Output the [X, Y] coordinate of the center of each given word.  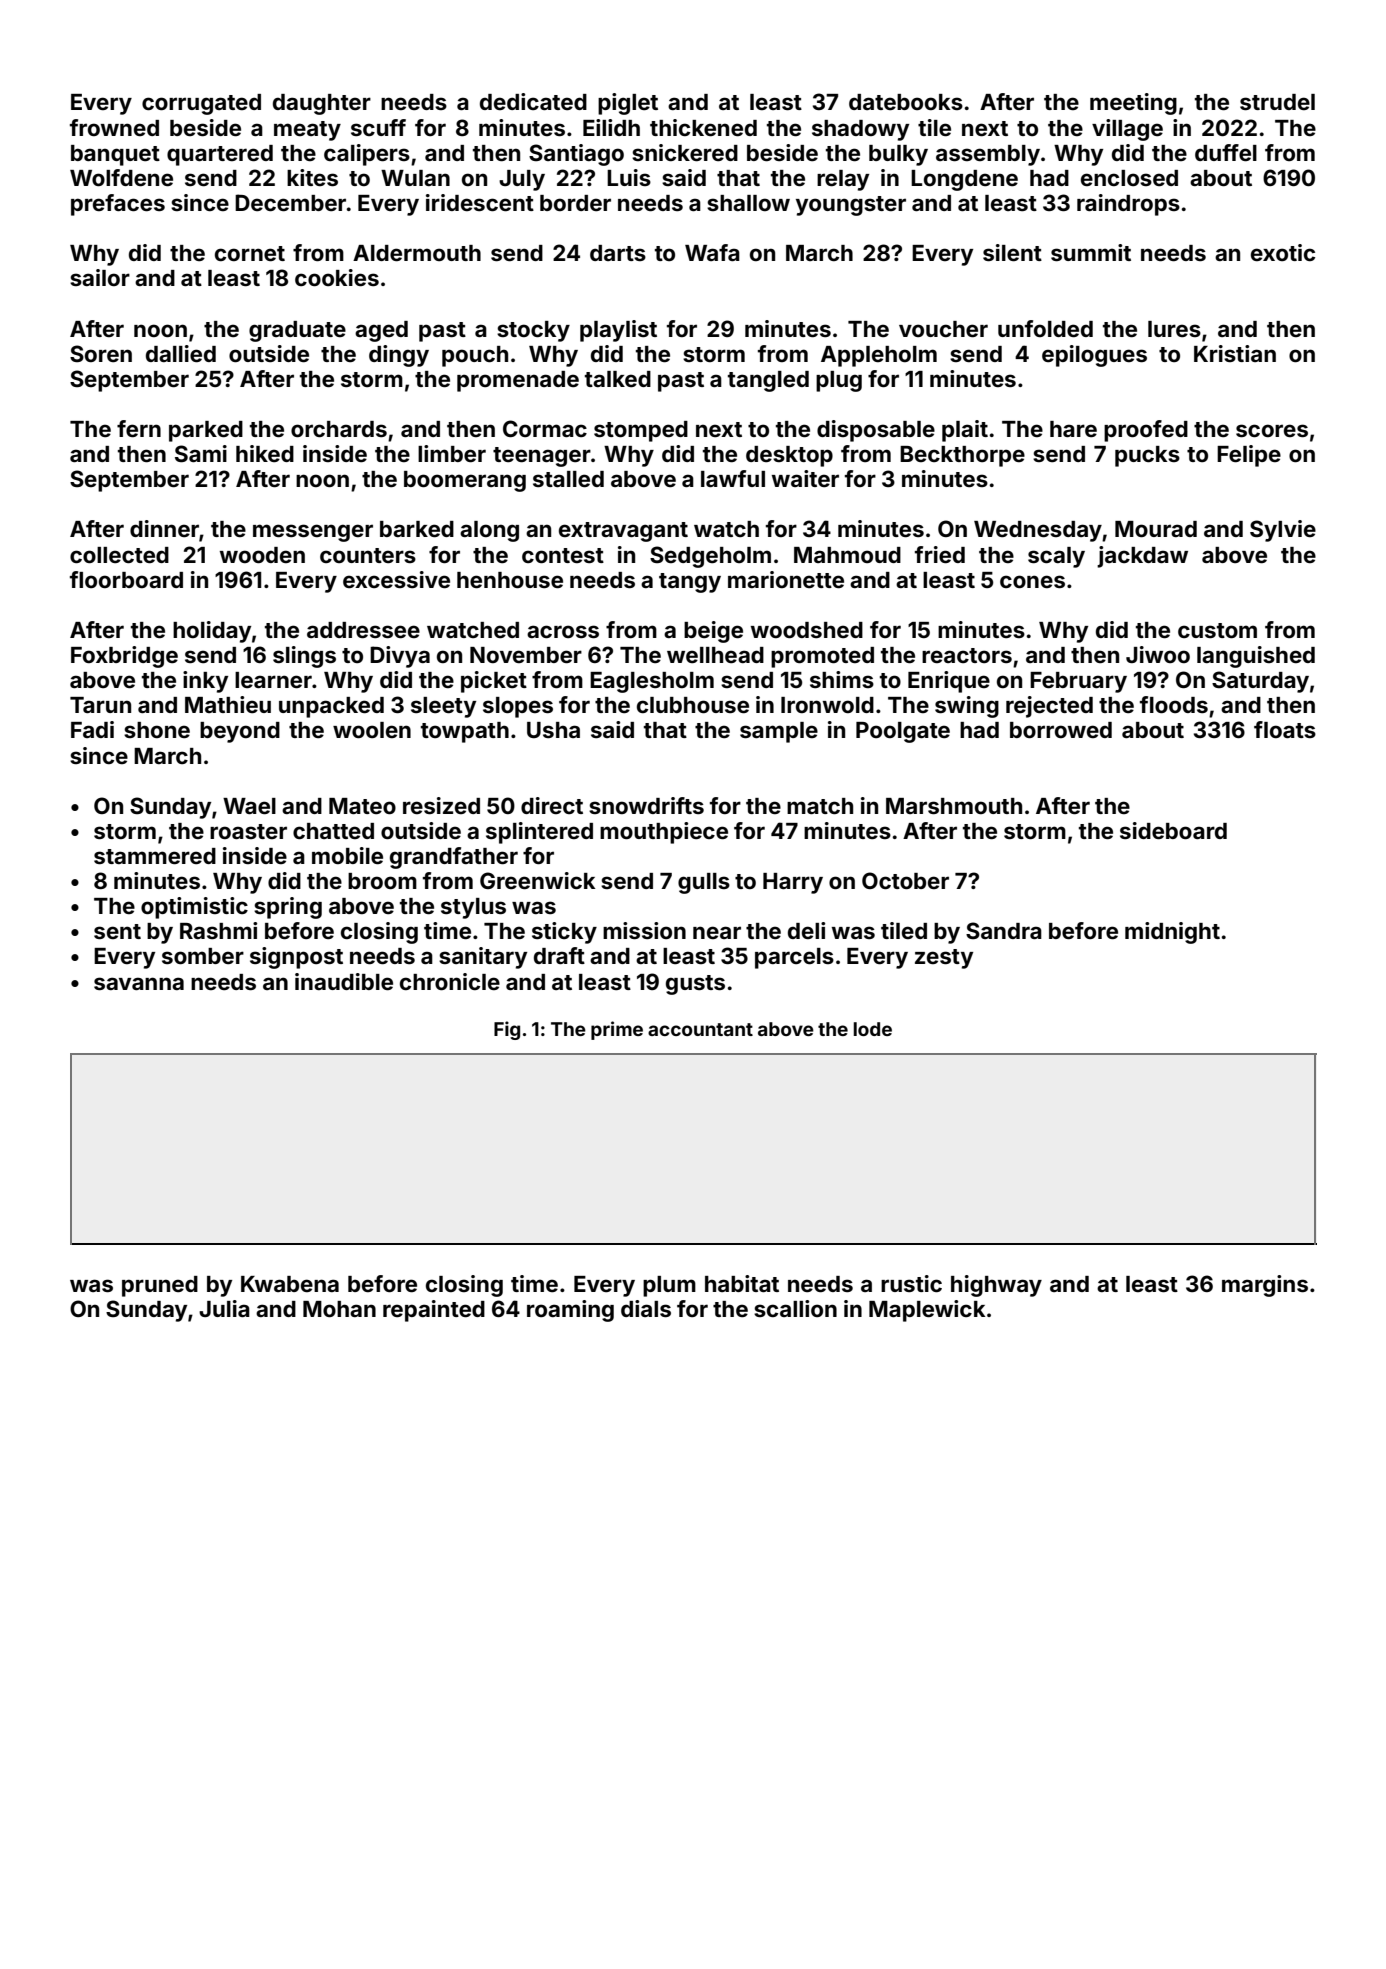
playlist [618, 331]
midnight [1172, 933]
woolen [372, 730]
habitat [742, 1283]
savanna [139, 983]
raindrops [1128, 205]
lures [1174, 329]
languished [1256, 657]
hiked [265, 453]
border [575, 203]
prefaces [118, 205]
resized [441, 805]
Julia [224, 1308]
